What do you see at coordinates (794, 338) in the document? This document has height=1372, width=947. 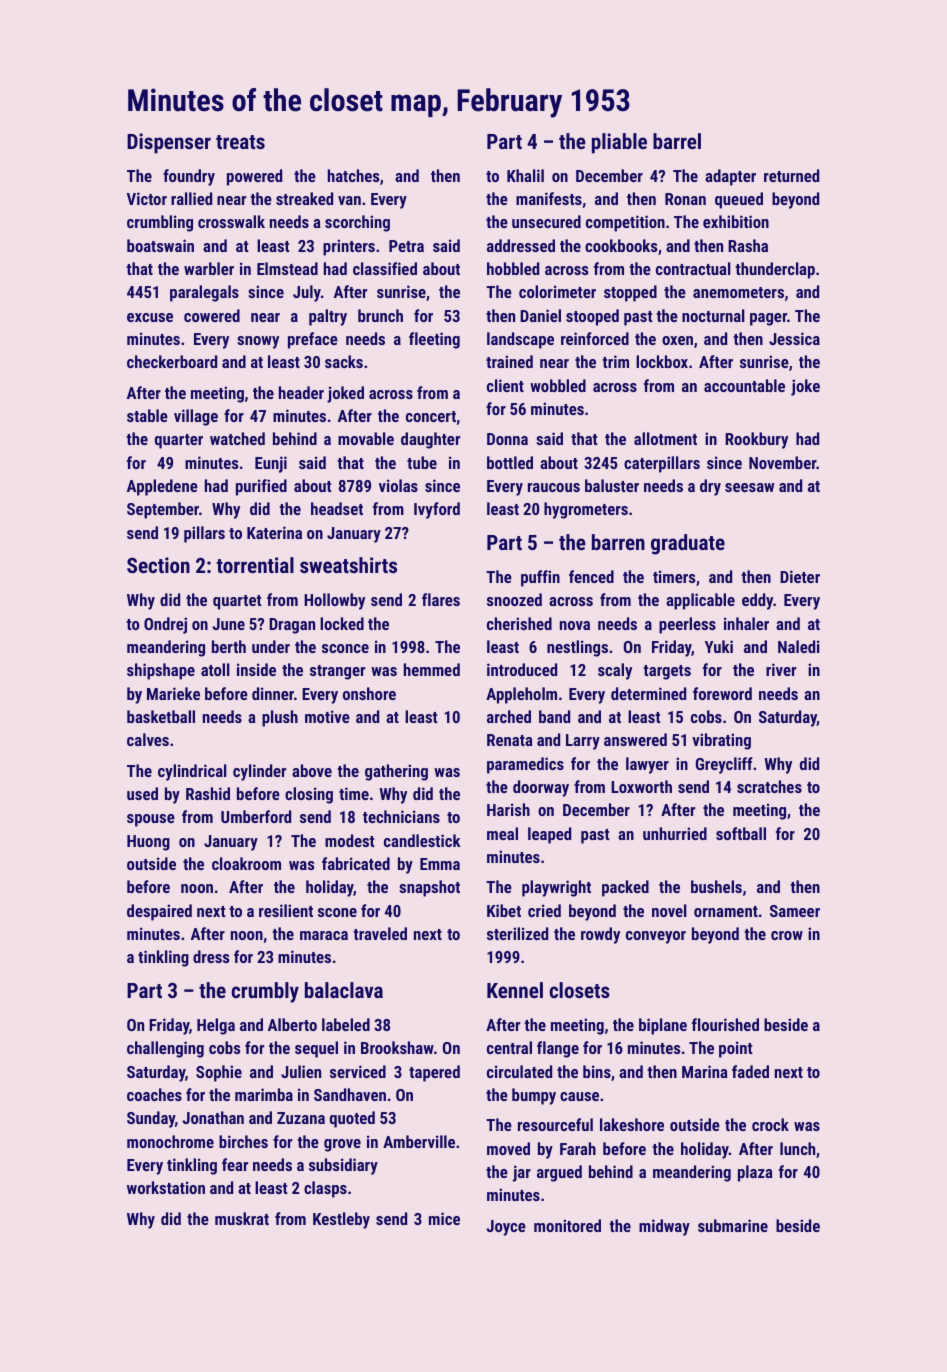 I see `Jessica` at bounding box center [794, 338].
